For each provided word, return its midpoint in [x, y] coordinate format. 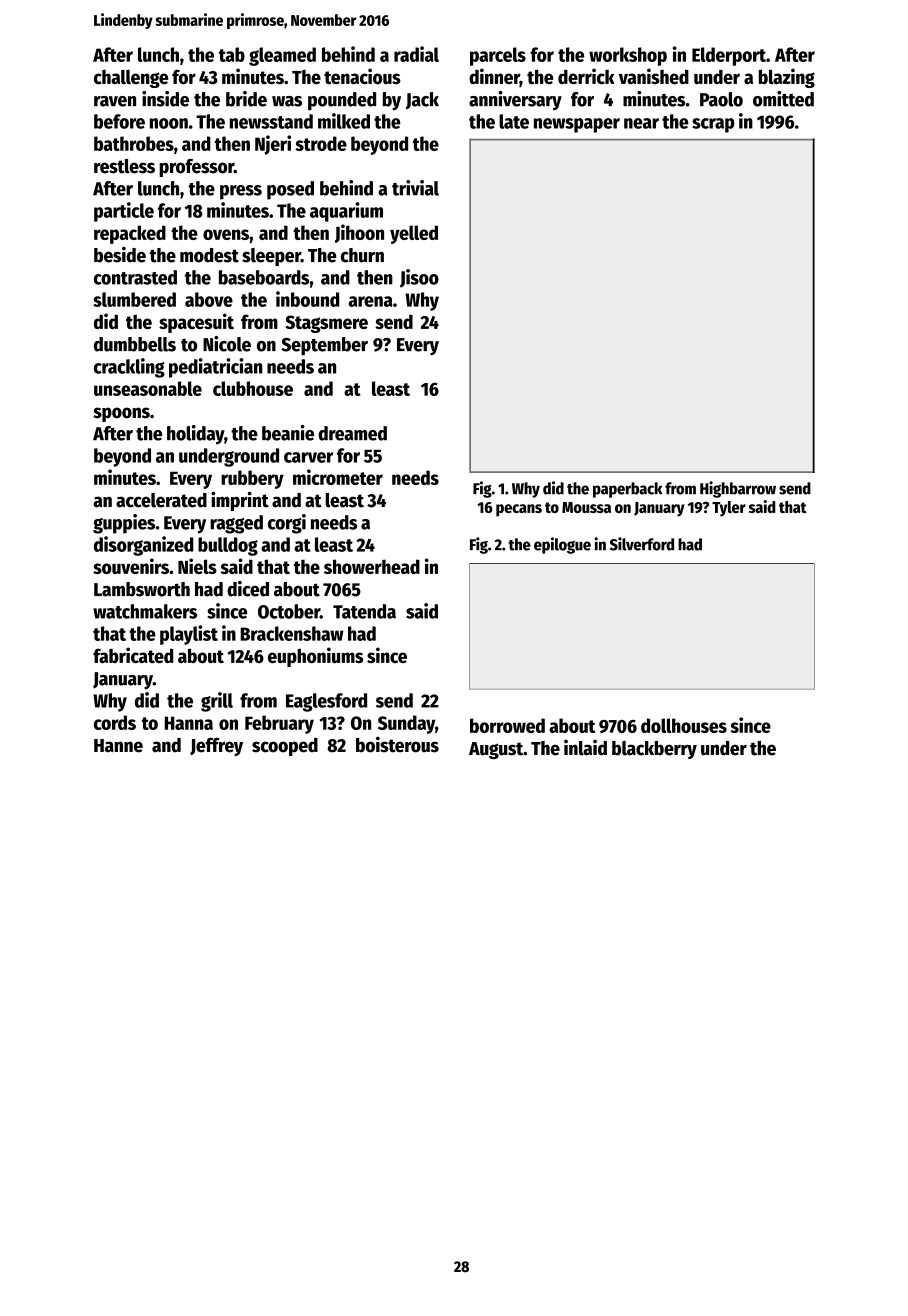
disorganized [144, 546]
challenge [131, 79]
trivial [415, 188]
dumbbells [135, 344]
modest [209, 255]
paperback [627, 490]
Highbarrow [738, 489]
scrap [713, 125]
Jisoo [419, 278]
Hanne [118, 746]
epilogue [562, 545]
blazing [787, 78]
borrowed [507, 725]
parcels [498, 56]
